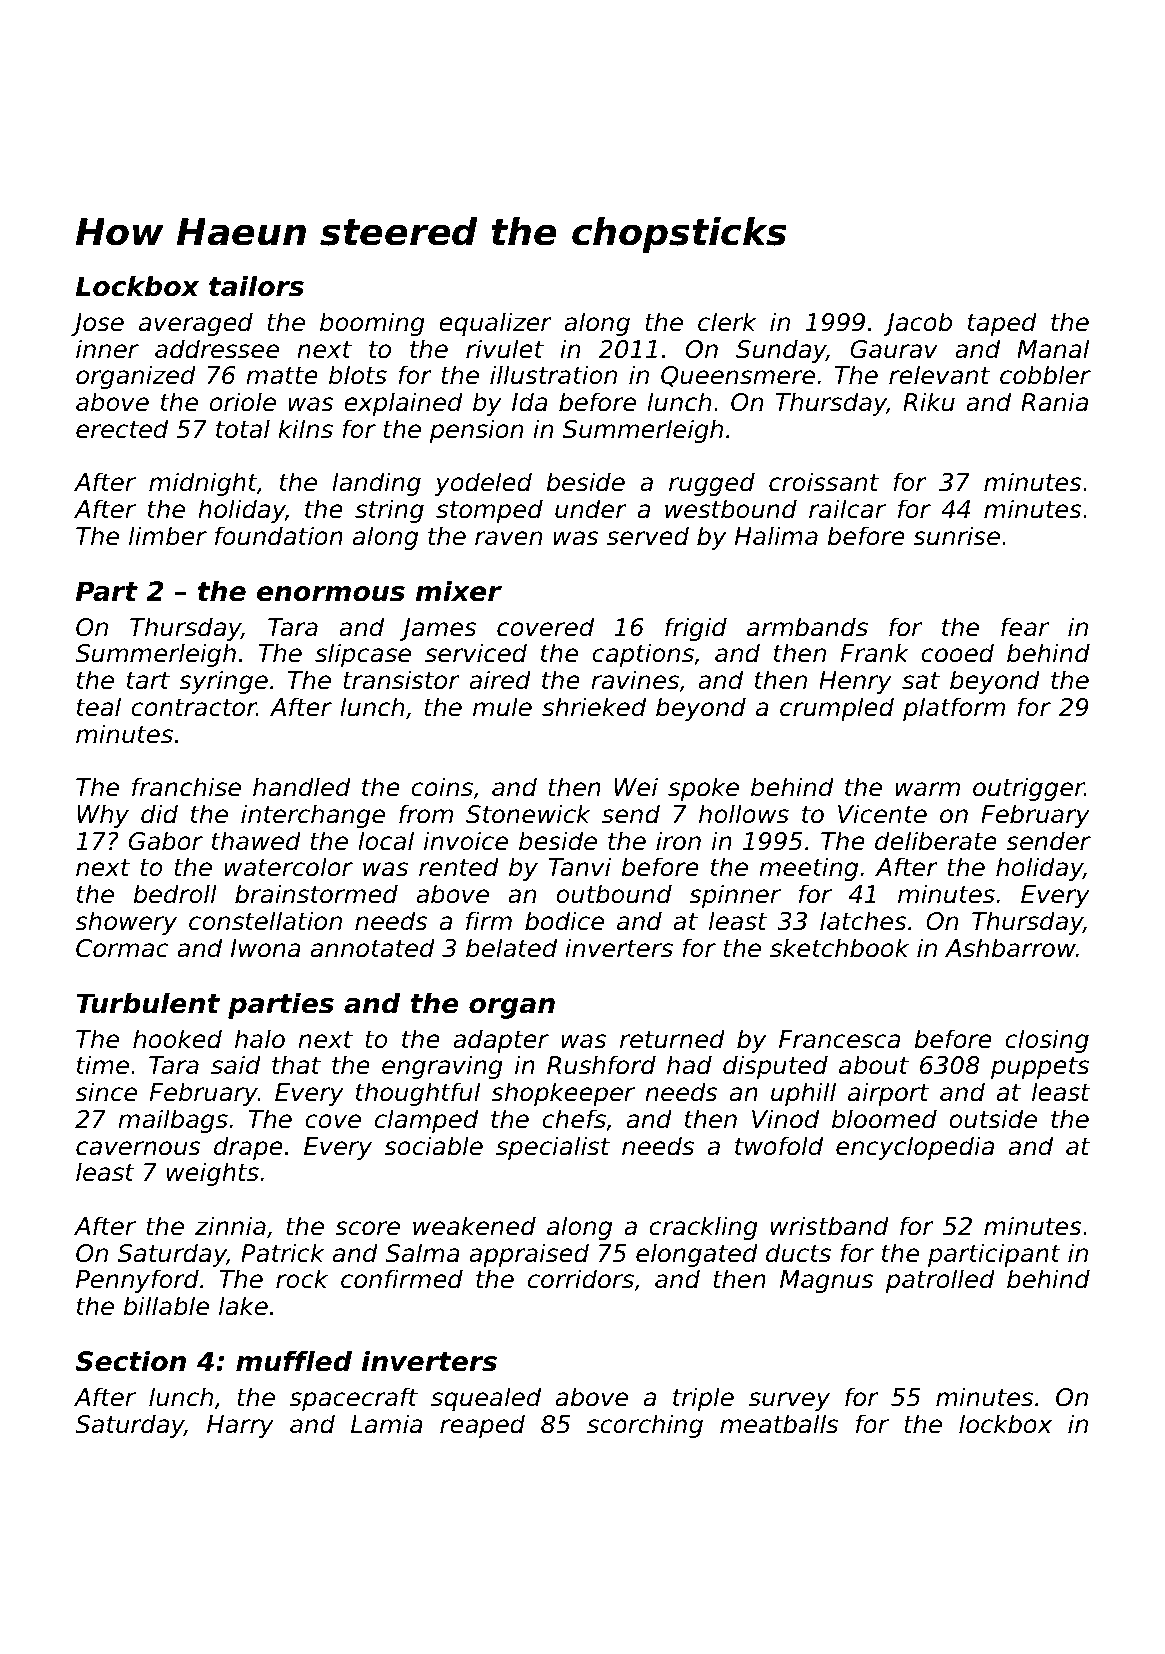 This image has width=1165, height=1654. I want to click on fear, so click(1025, 627).
